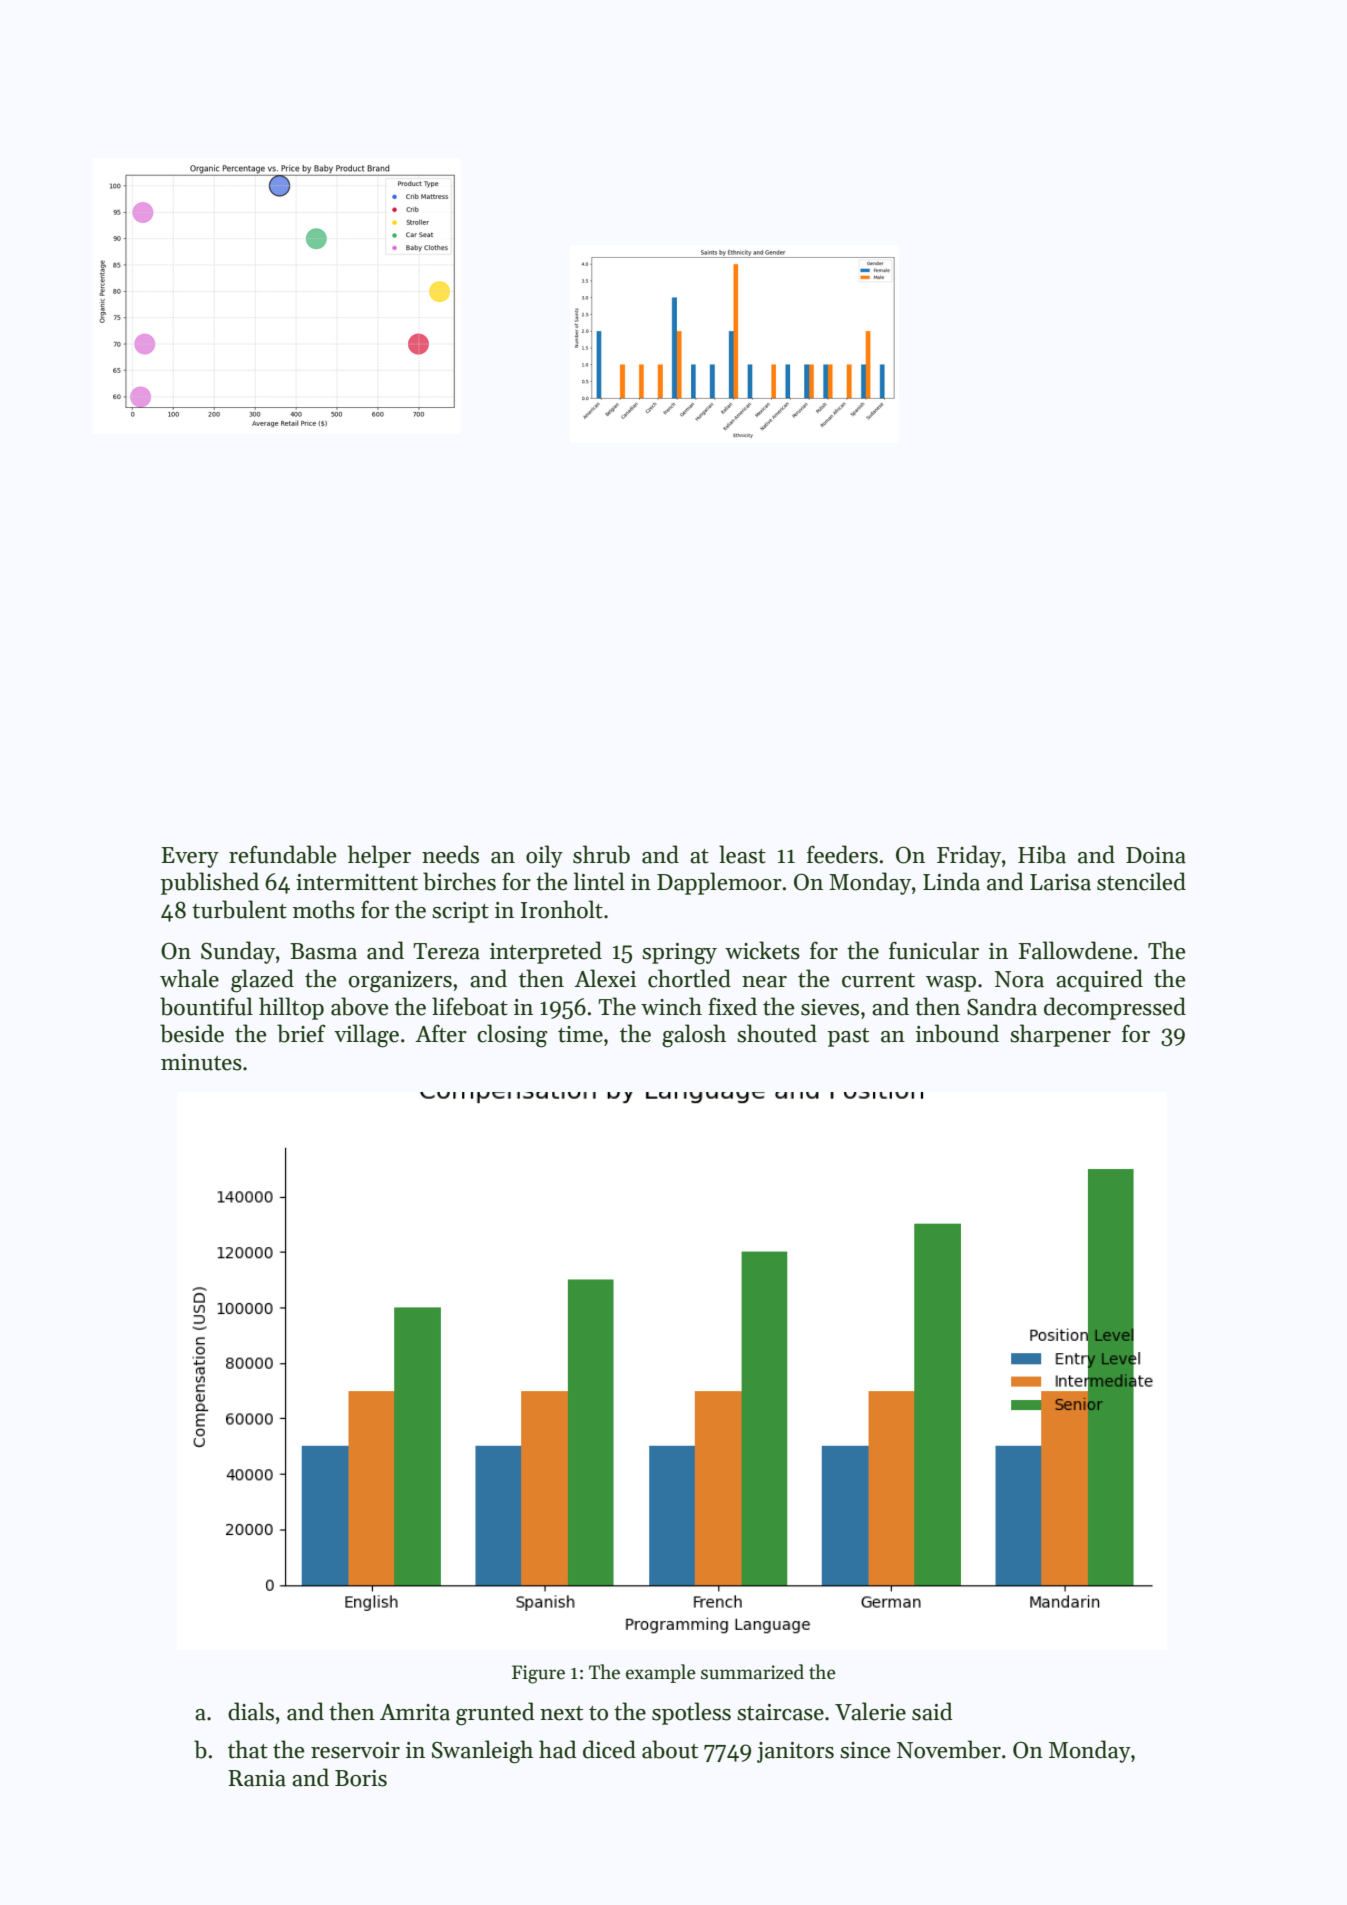 The height and width of the document is (1905, 1347). I want to click on example, so click(661, 1673).
